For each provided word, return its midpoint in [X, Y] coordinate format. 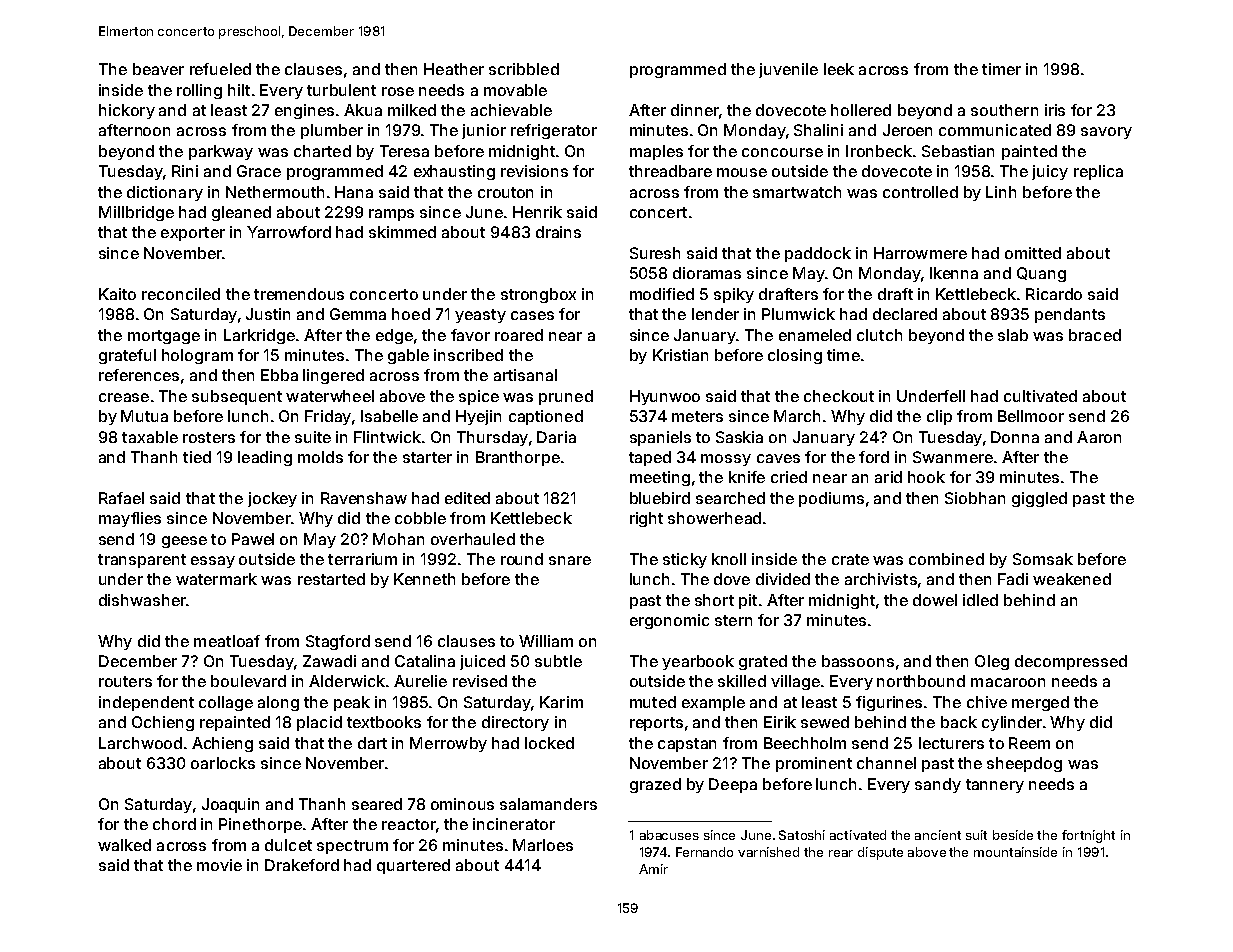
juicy [1050, 172]
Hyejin [478, 417]
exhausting [454, 172]
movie [219, 865]
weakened [1072, 579]
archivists [881, 579]
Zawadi [329, 661]
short [714, 600]
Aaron [1099, 437]
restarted [331, 579]
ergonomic [669, 621]
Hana [354, 192]
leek [839, 69]
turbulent [341, 90]
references [139, 375]
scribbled [524, 69]
